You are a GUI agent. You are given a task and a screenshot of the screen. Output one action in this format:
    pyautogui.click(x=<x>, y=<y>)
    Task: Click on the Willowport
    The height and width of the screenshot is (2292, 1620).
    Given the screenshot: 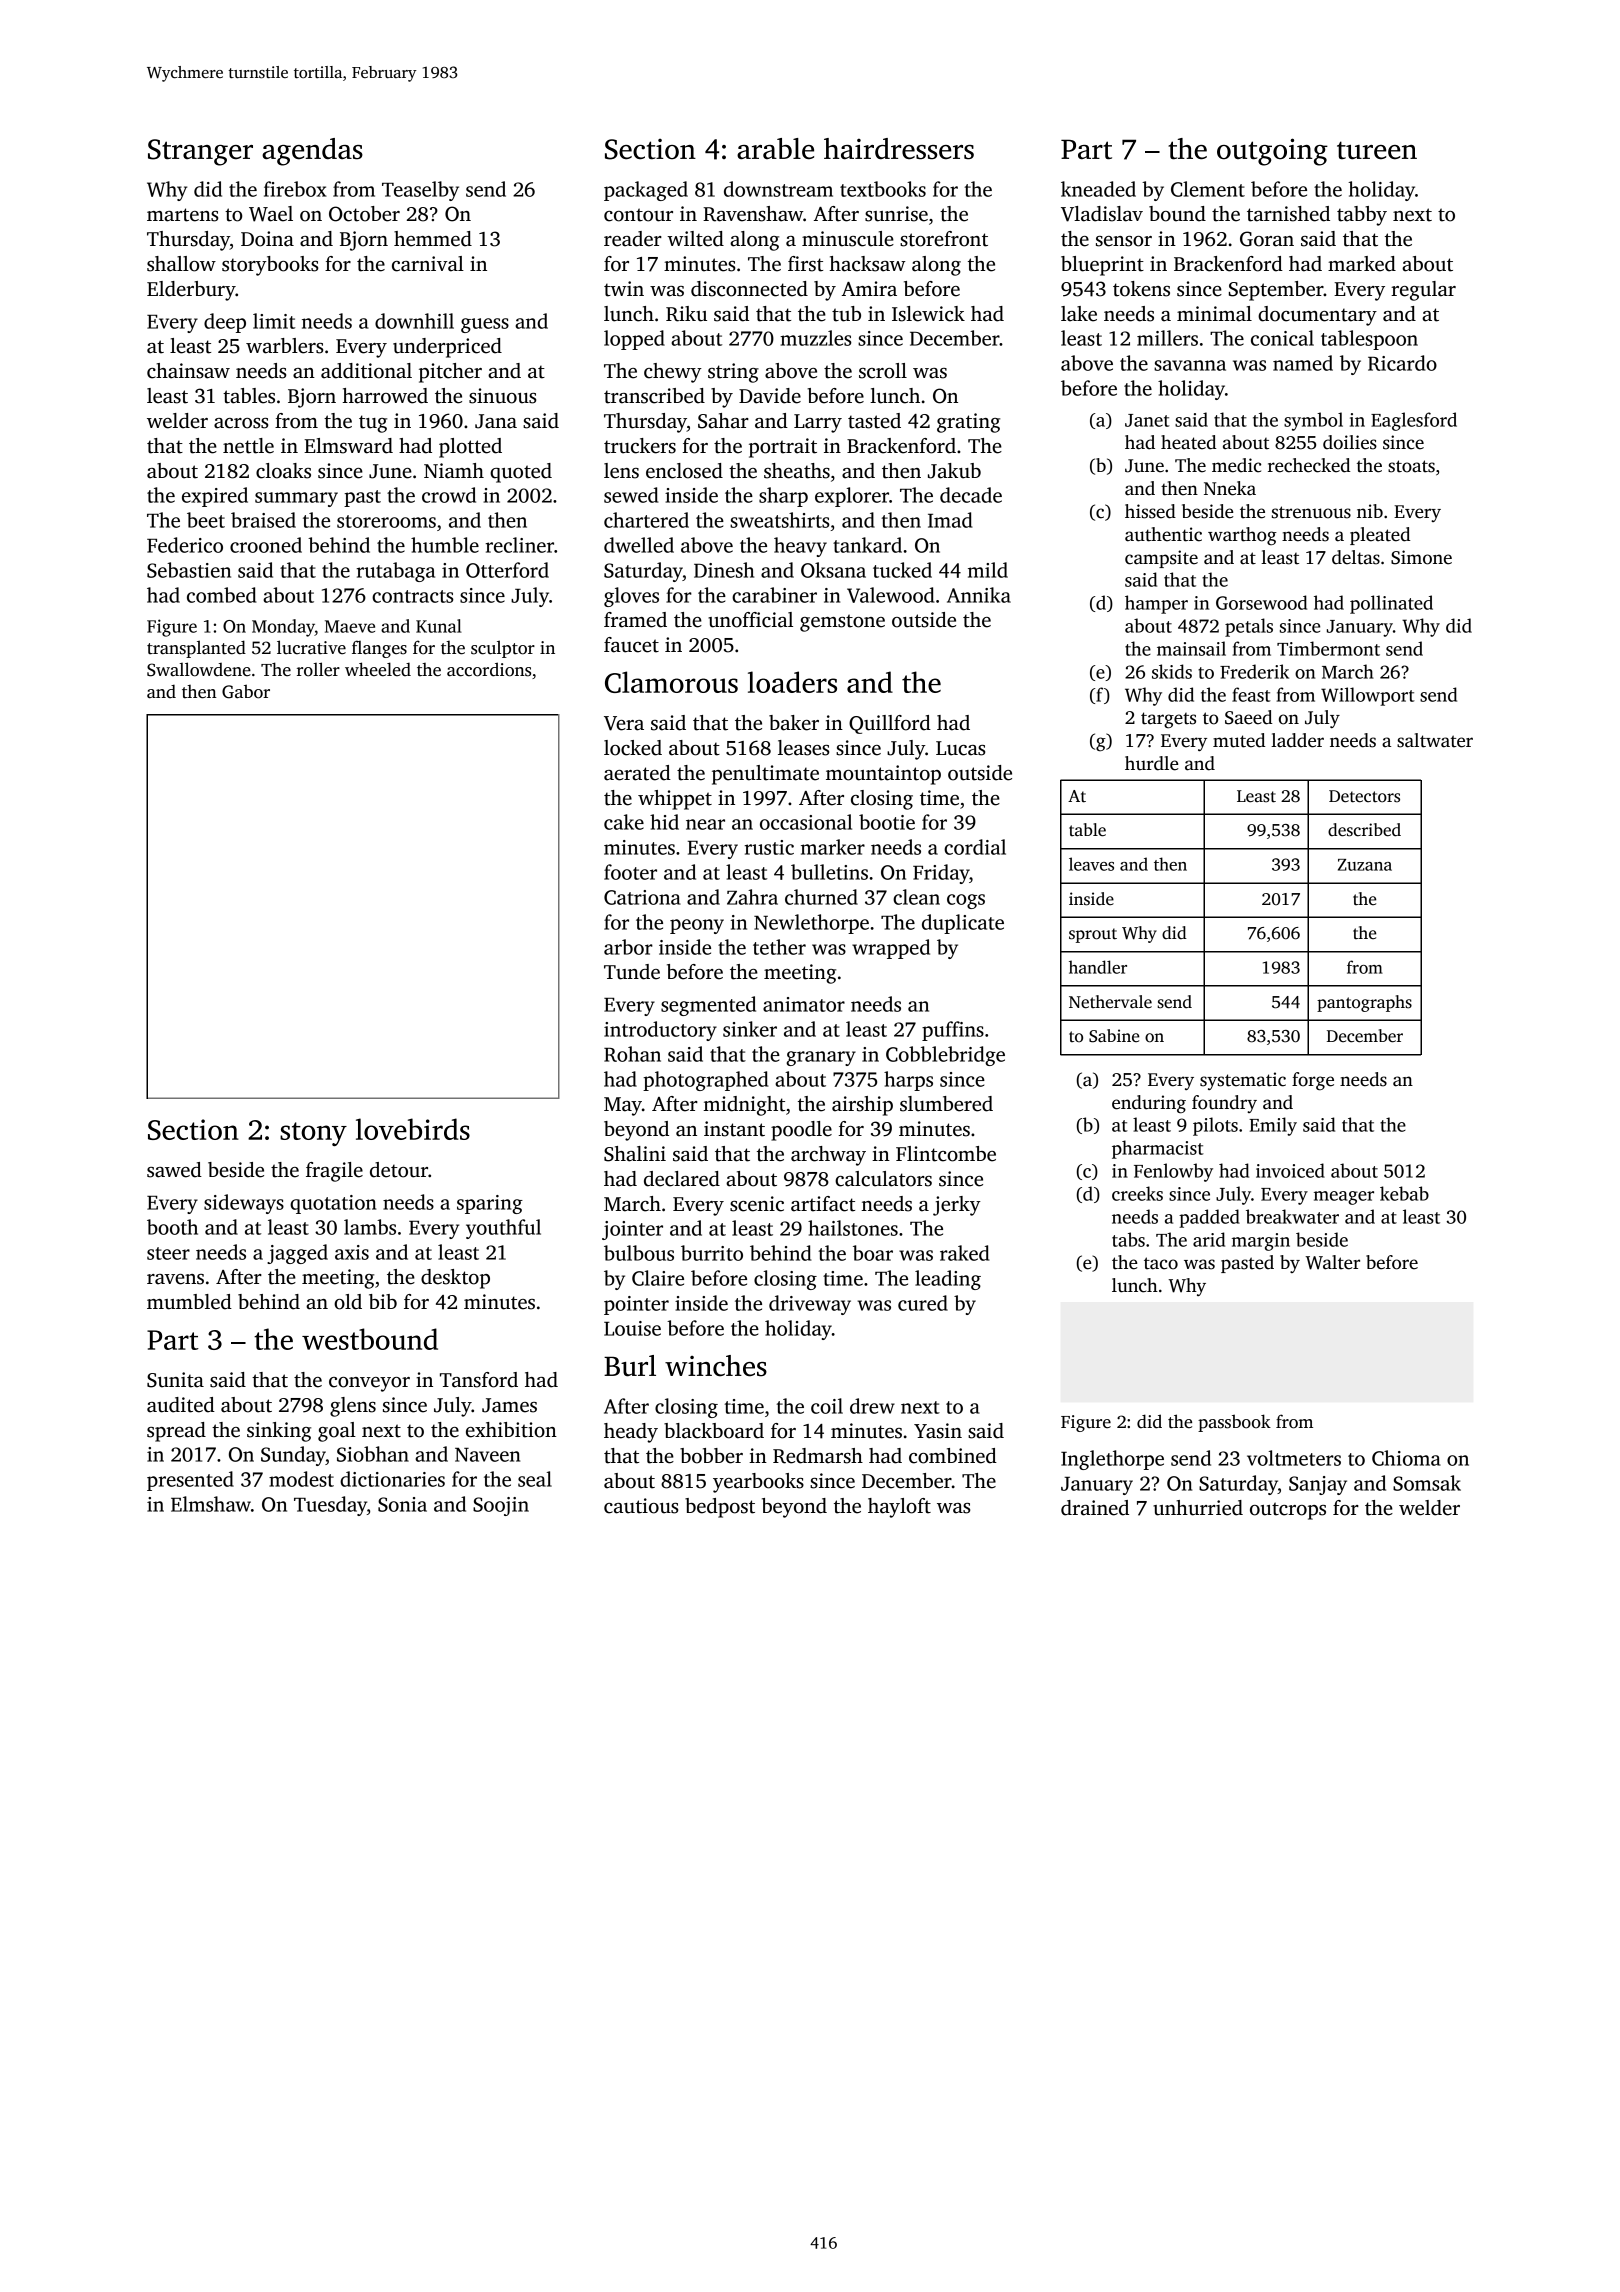 What is the action you would take?
    pyautogui.click(x=1368, y=696)
